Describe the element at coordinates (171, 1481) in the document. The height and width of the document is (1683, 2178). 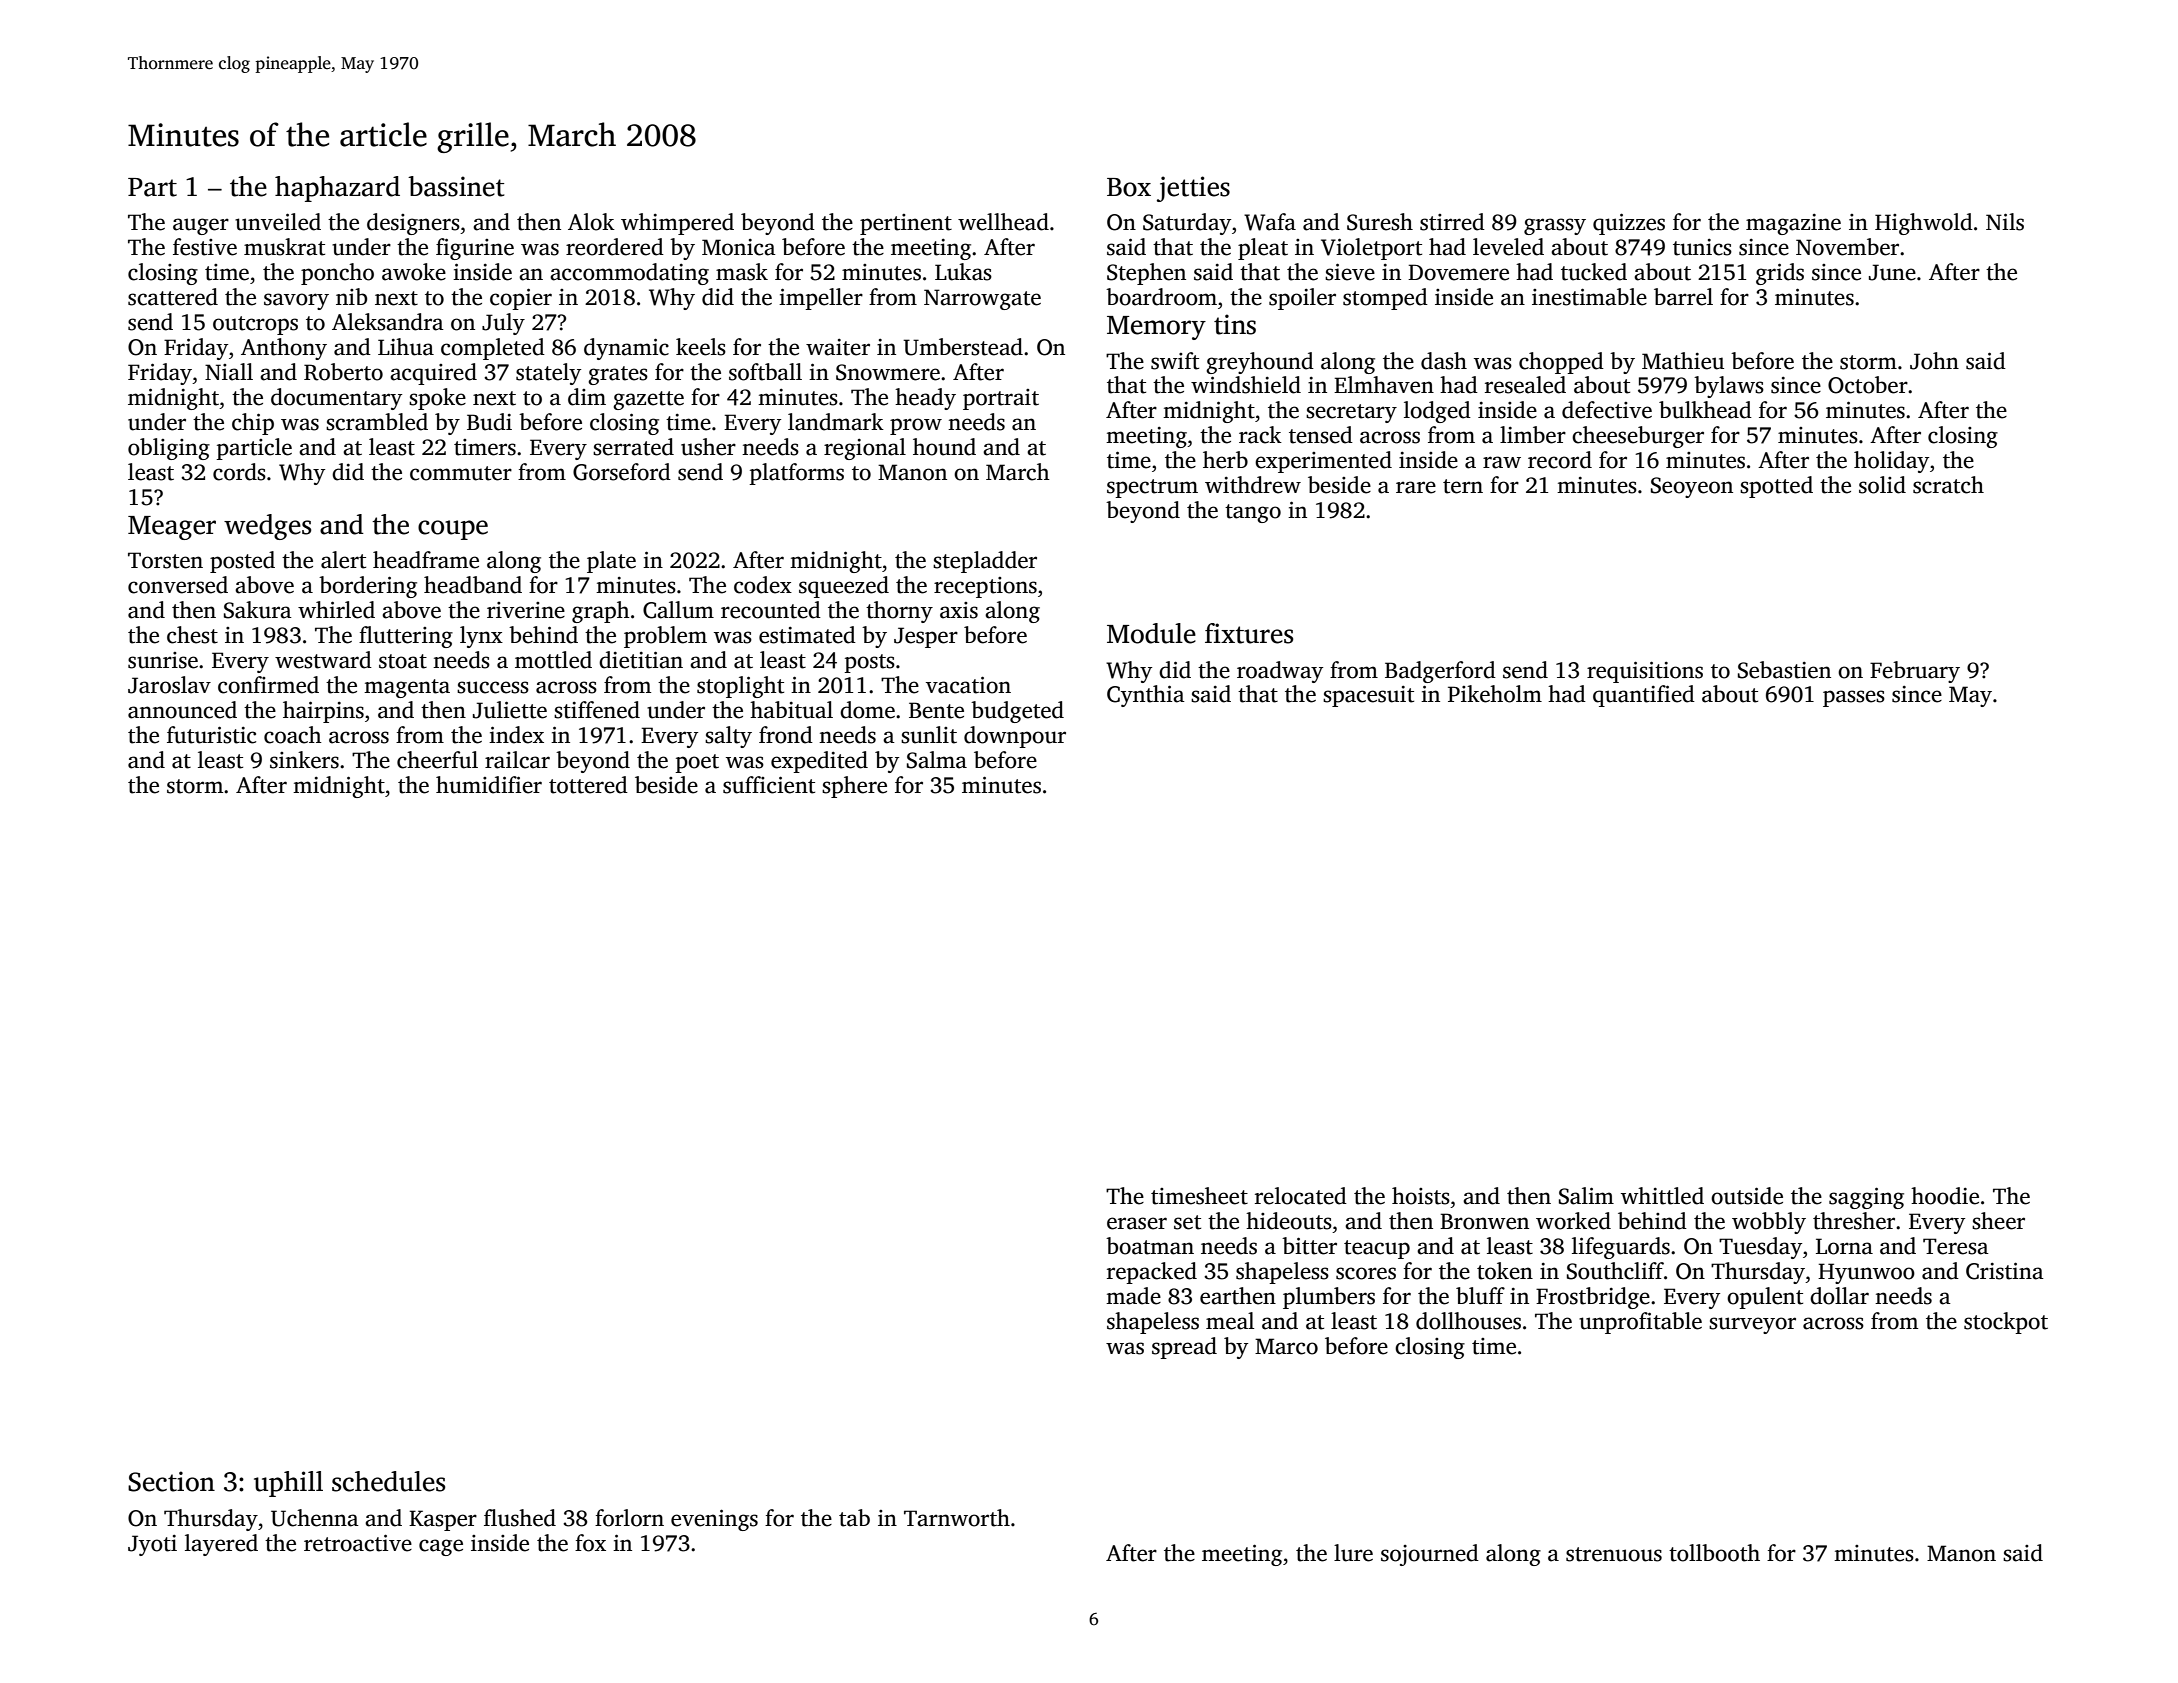
I see `Section` at that location.
